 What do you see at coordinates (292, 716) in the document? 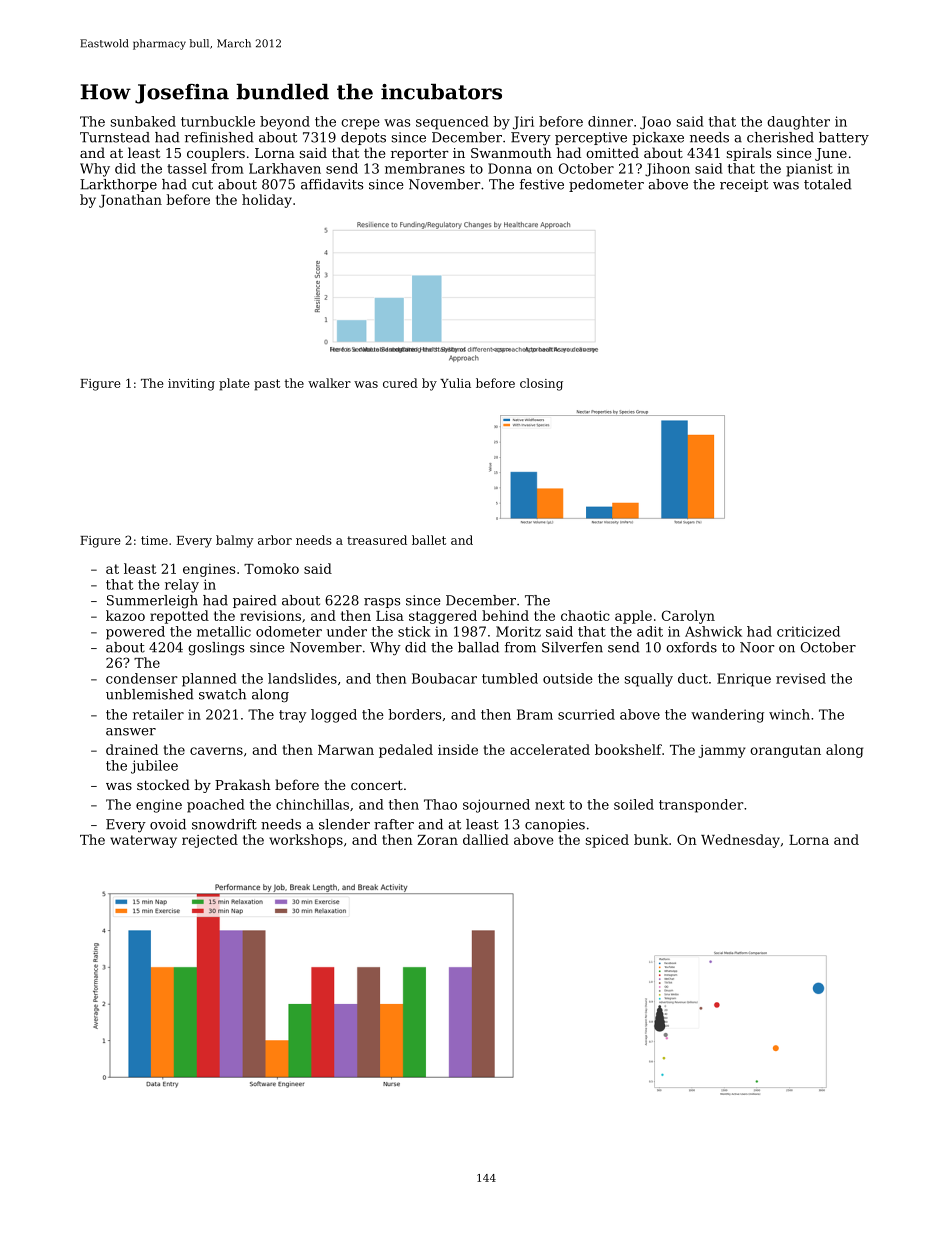
I see `tray` at bounding box center [292, 716].
